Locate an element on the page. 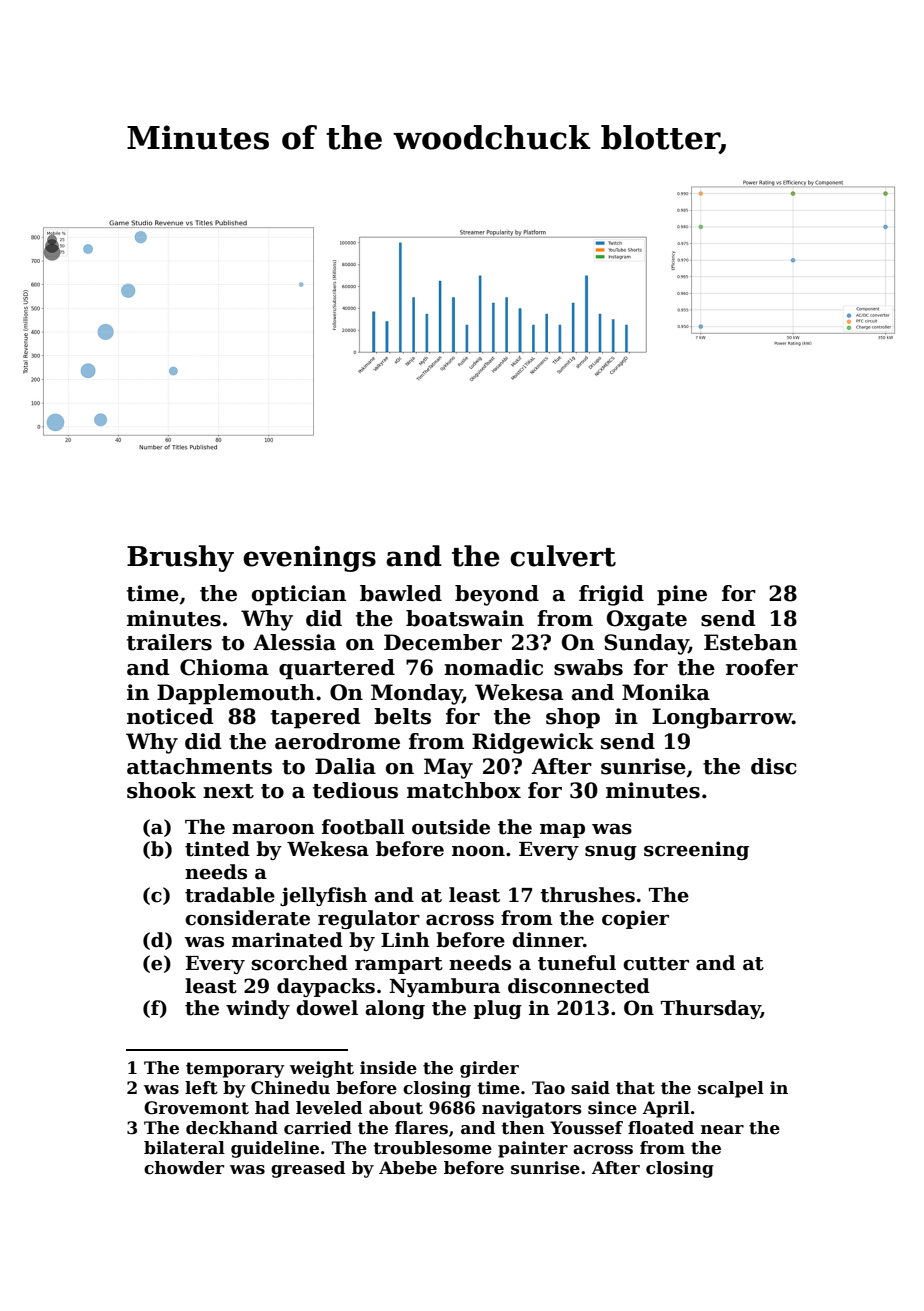 This image has width=924, height=1311. Oxgate is located at coordinates (647, 620).
